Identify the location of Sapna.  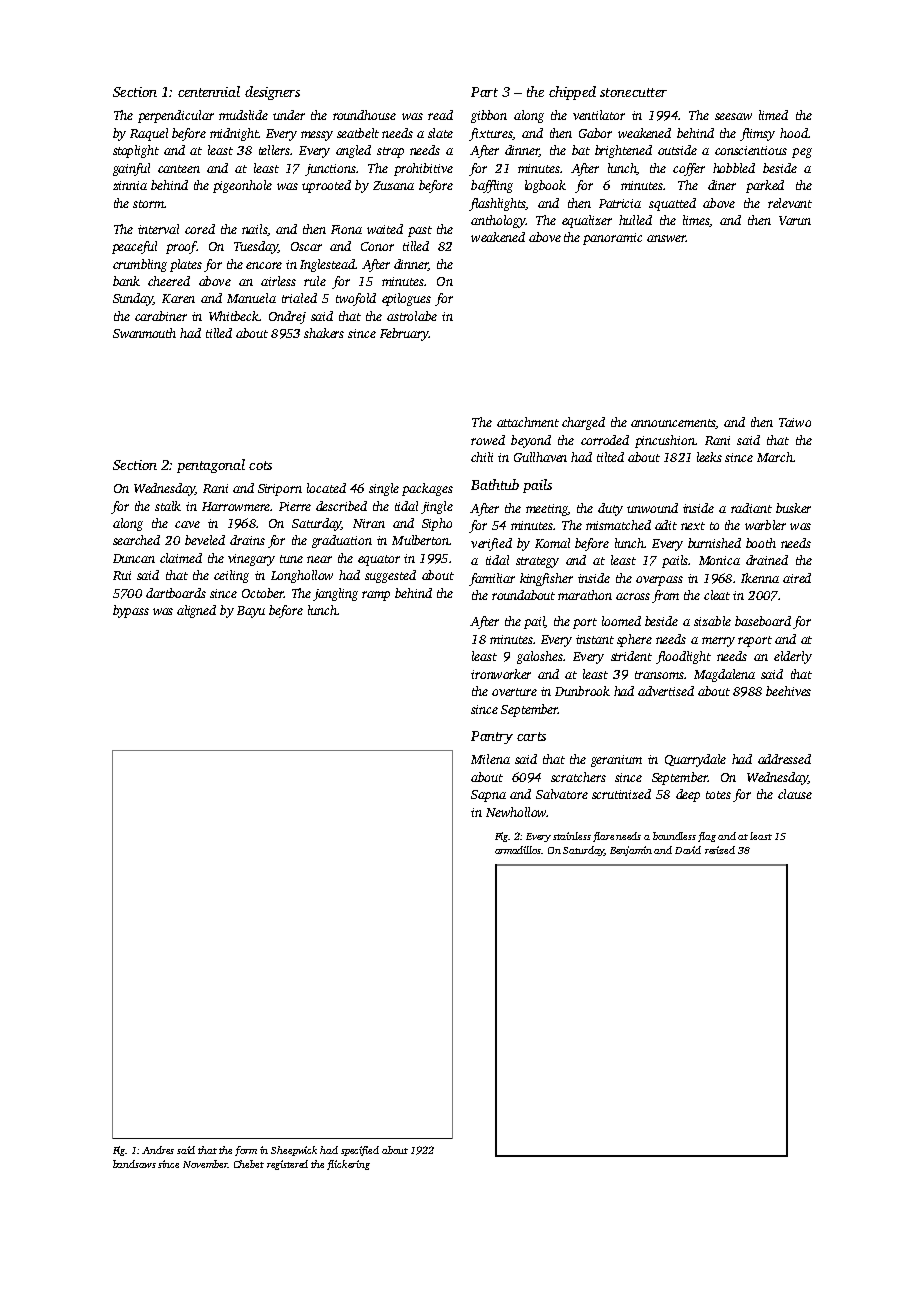
(488, 796).
